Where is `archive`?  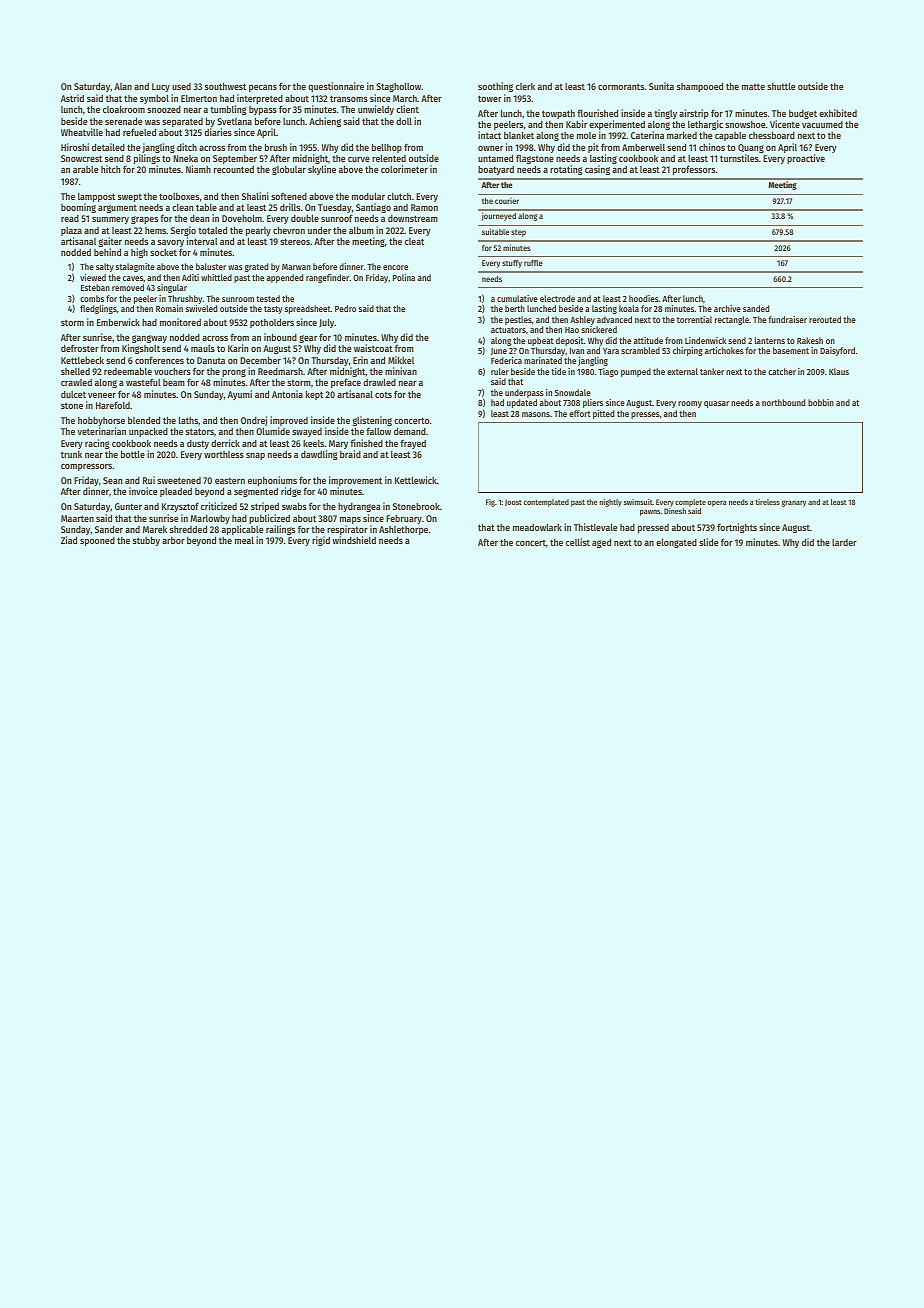
archive is located at coordinates (727, 308).
